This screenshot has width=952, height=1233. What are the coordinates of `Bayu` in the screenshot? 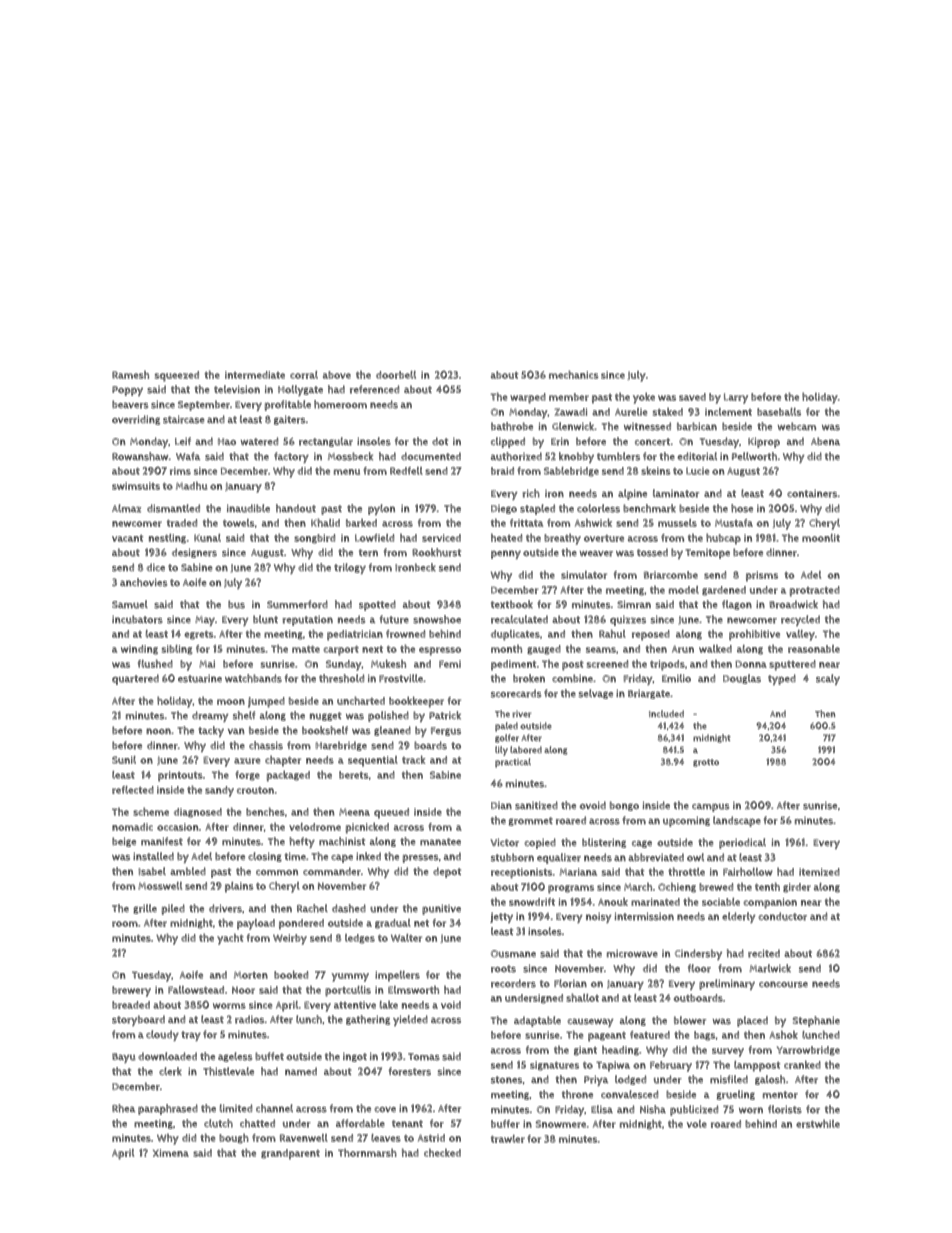 It's located at (123, 1058).
